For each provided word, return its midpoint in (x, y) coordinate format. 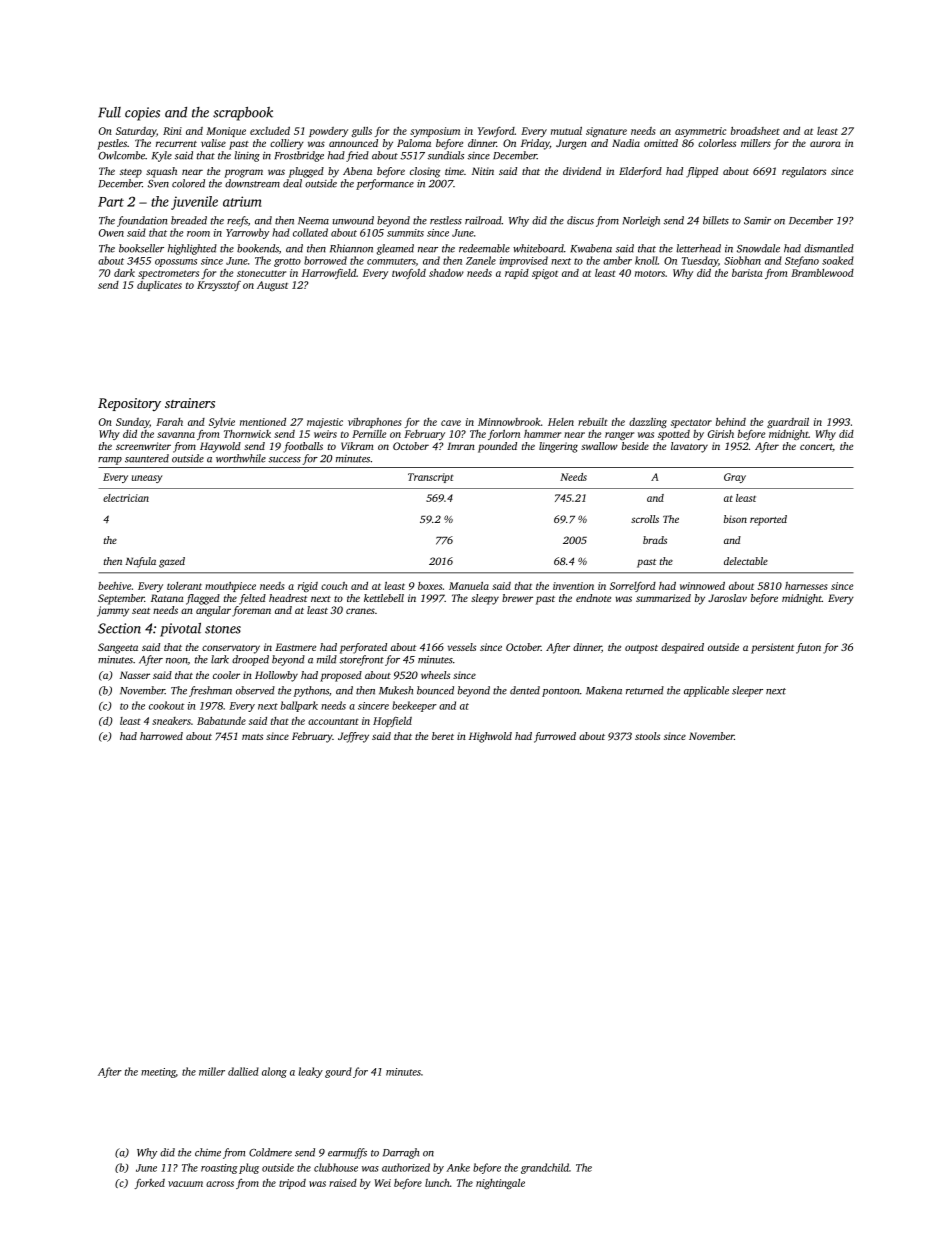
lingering (558, 447)
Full (109, 112)
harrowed (161, 736)
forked (149, 1184)
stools (647, 736)
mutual (566, 131)
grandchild (545, 1168)
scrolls (645, 519)
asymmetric (700, 132)
